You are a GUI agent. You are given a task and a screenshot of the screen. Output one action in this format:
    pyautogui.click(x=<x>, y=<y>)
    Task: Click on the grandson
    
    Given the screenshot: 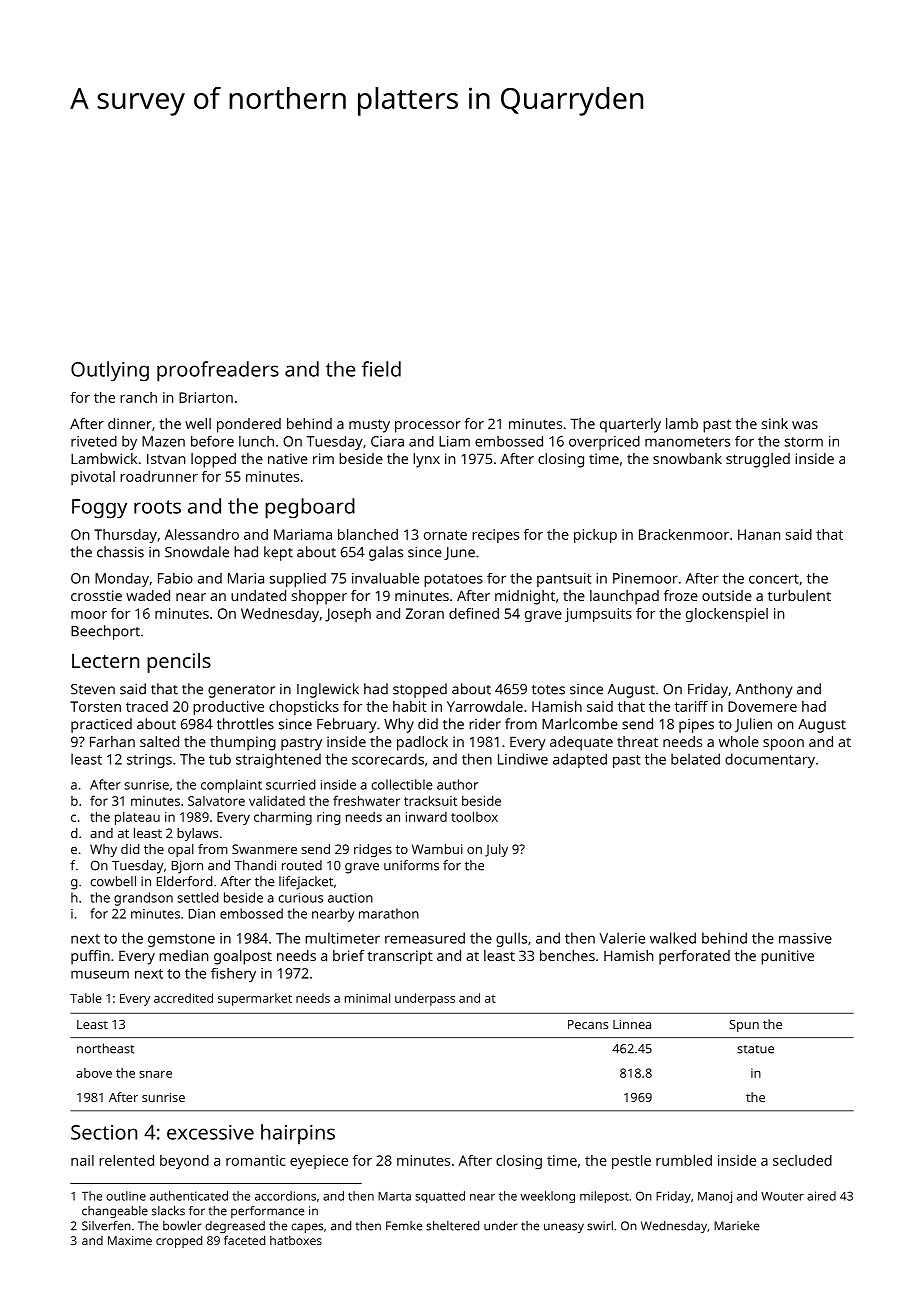 What is the action you would take?
    pyautogui.click(x=143, y=899)
